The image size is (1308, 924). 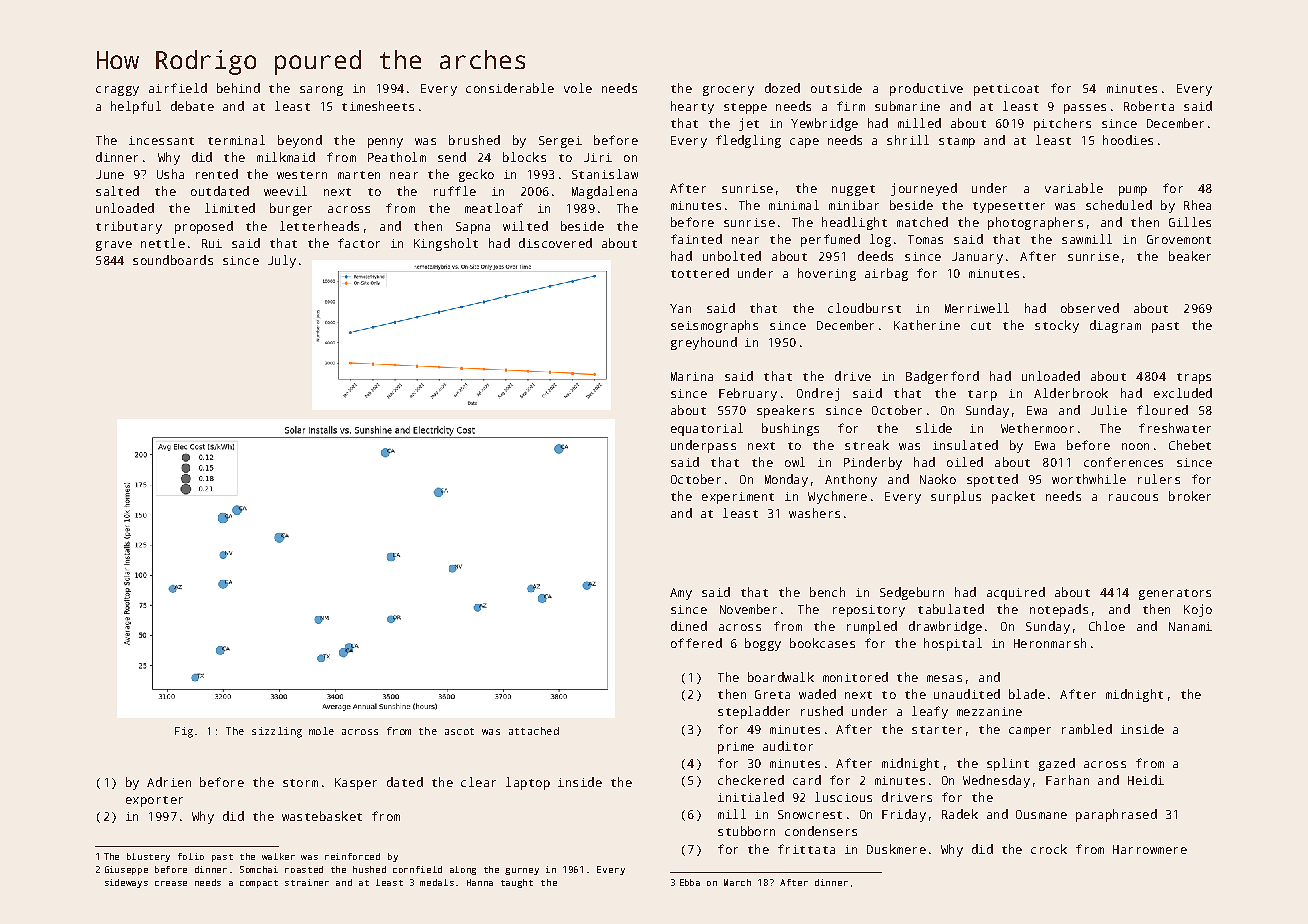 What do you see at coordinates (1133, 497) in the page?
I see `raucous` at bounding box center [1133, 497].
